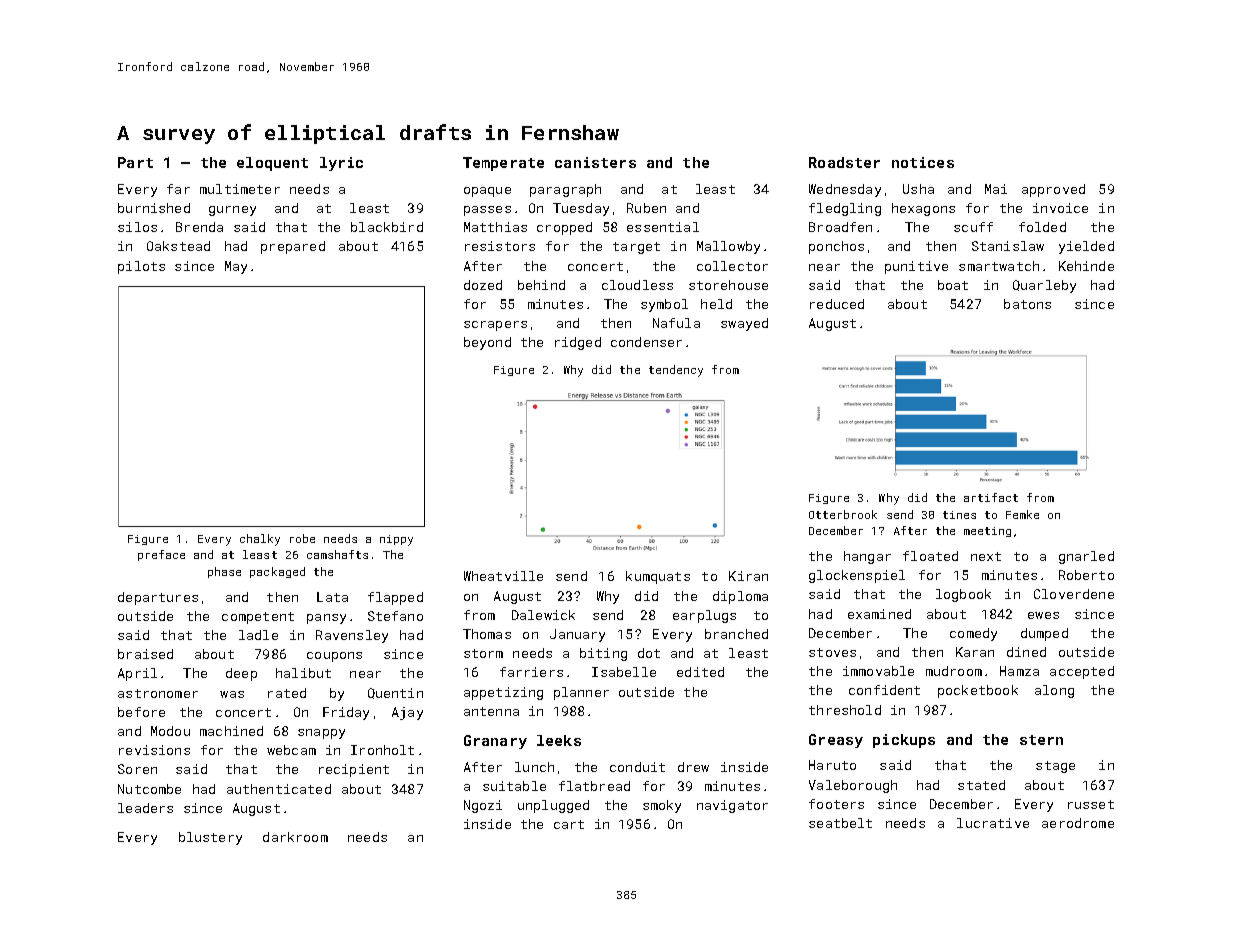 The width and height of the screenshot is (1233, 952). What do you see at coordinates (341, 164) in the screenshot?
I see `lyric` at bounding box center [341, 164].
